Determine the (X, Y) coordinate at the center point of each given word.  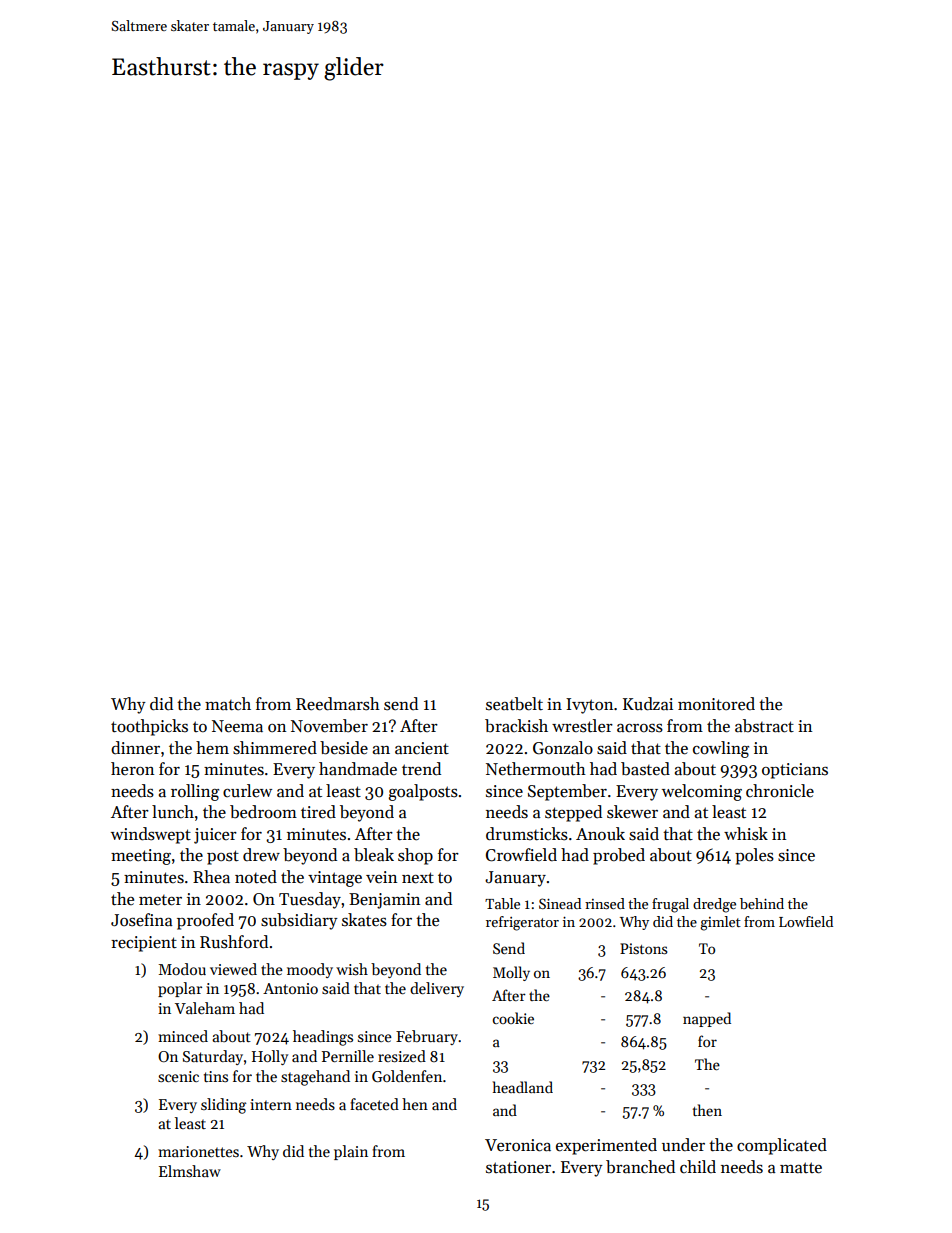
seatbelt (514, 704)
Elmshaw (190, 1171)
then (707, 1110)
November (329, 726)
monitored (716, 704)
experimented (606, 1146)
